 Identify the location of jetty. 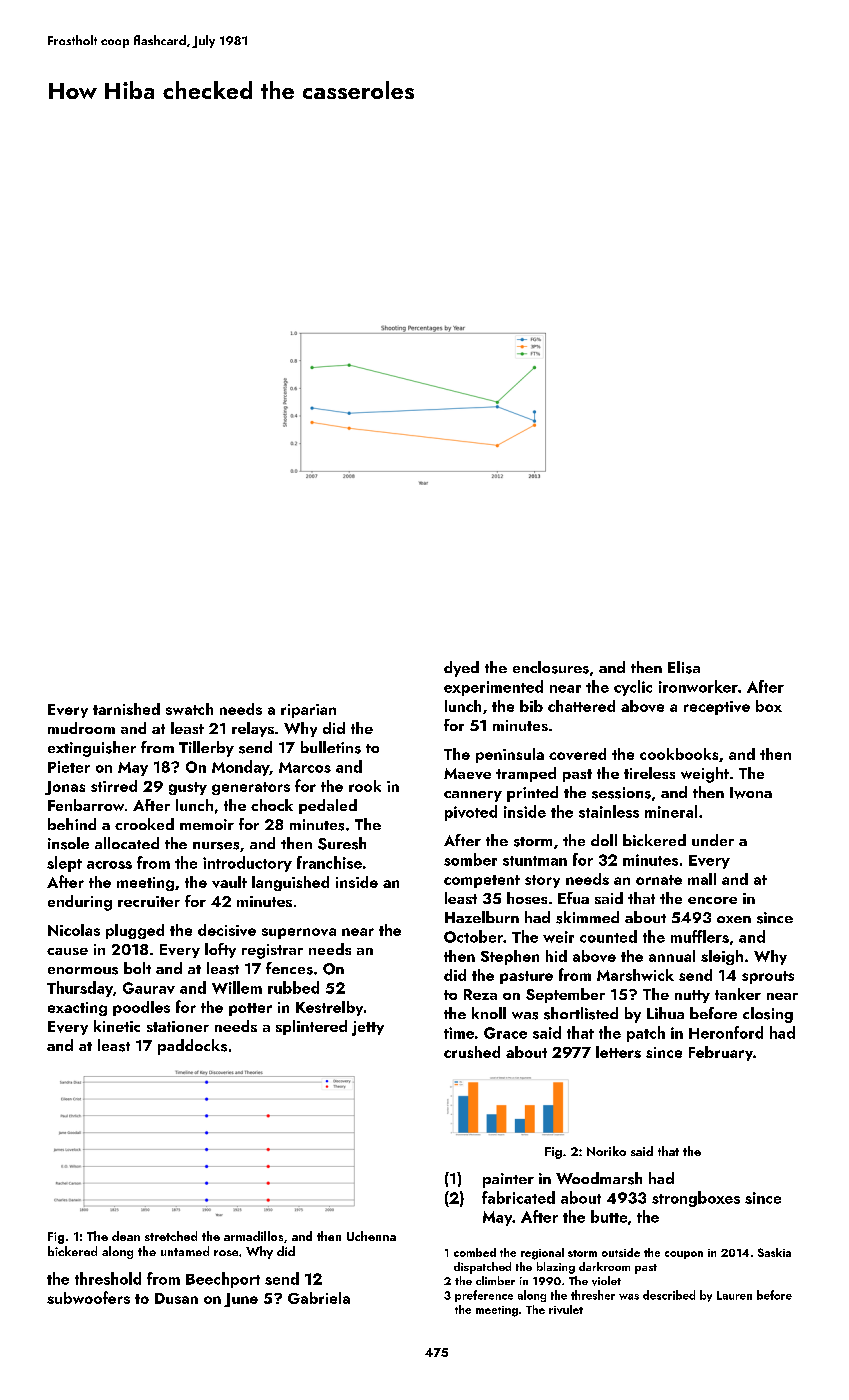
(368, 1028).
